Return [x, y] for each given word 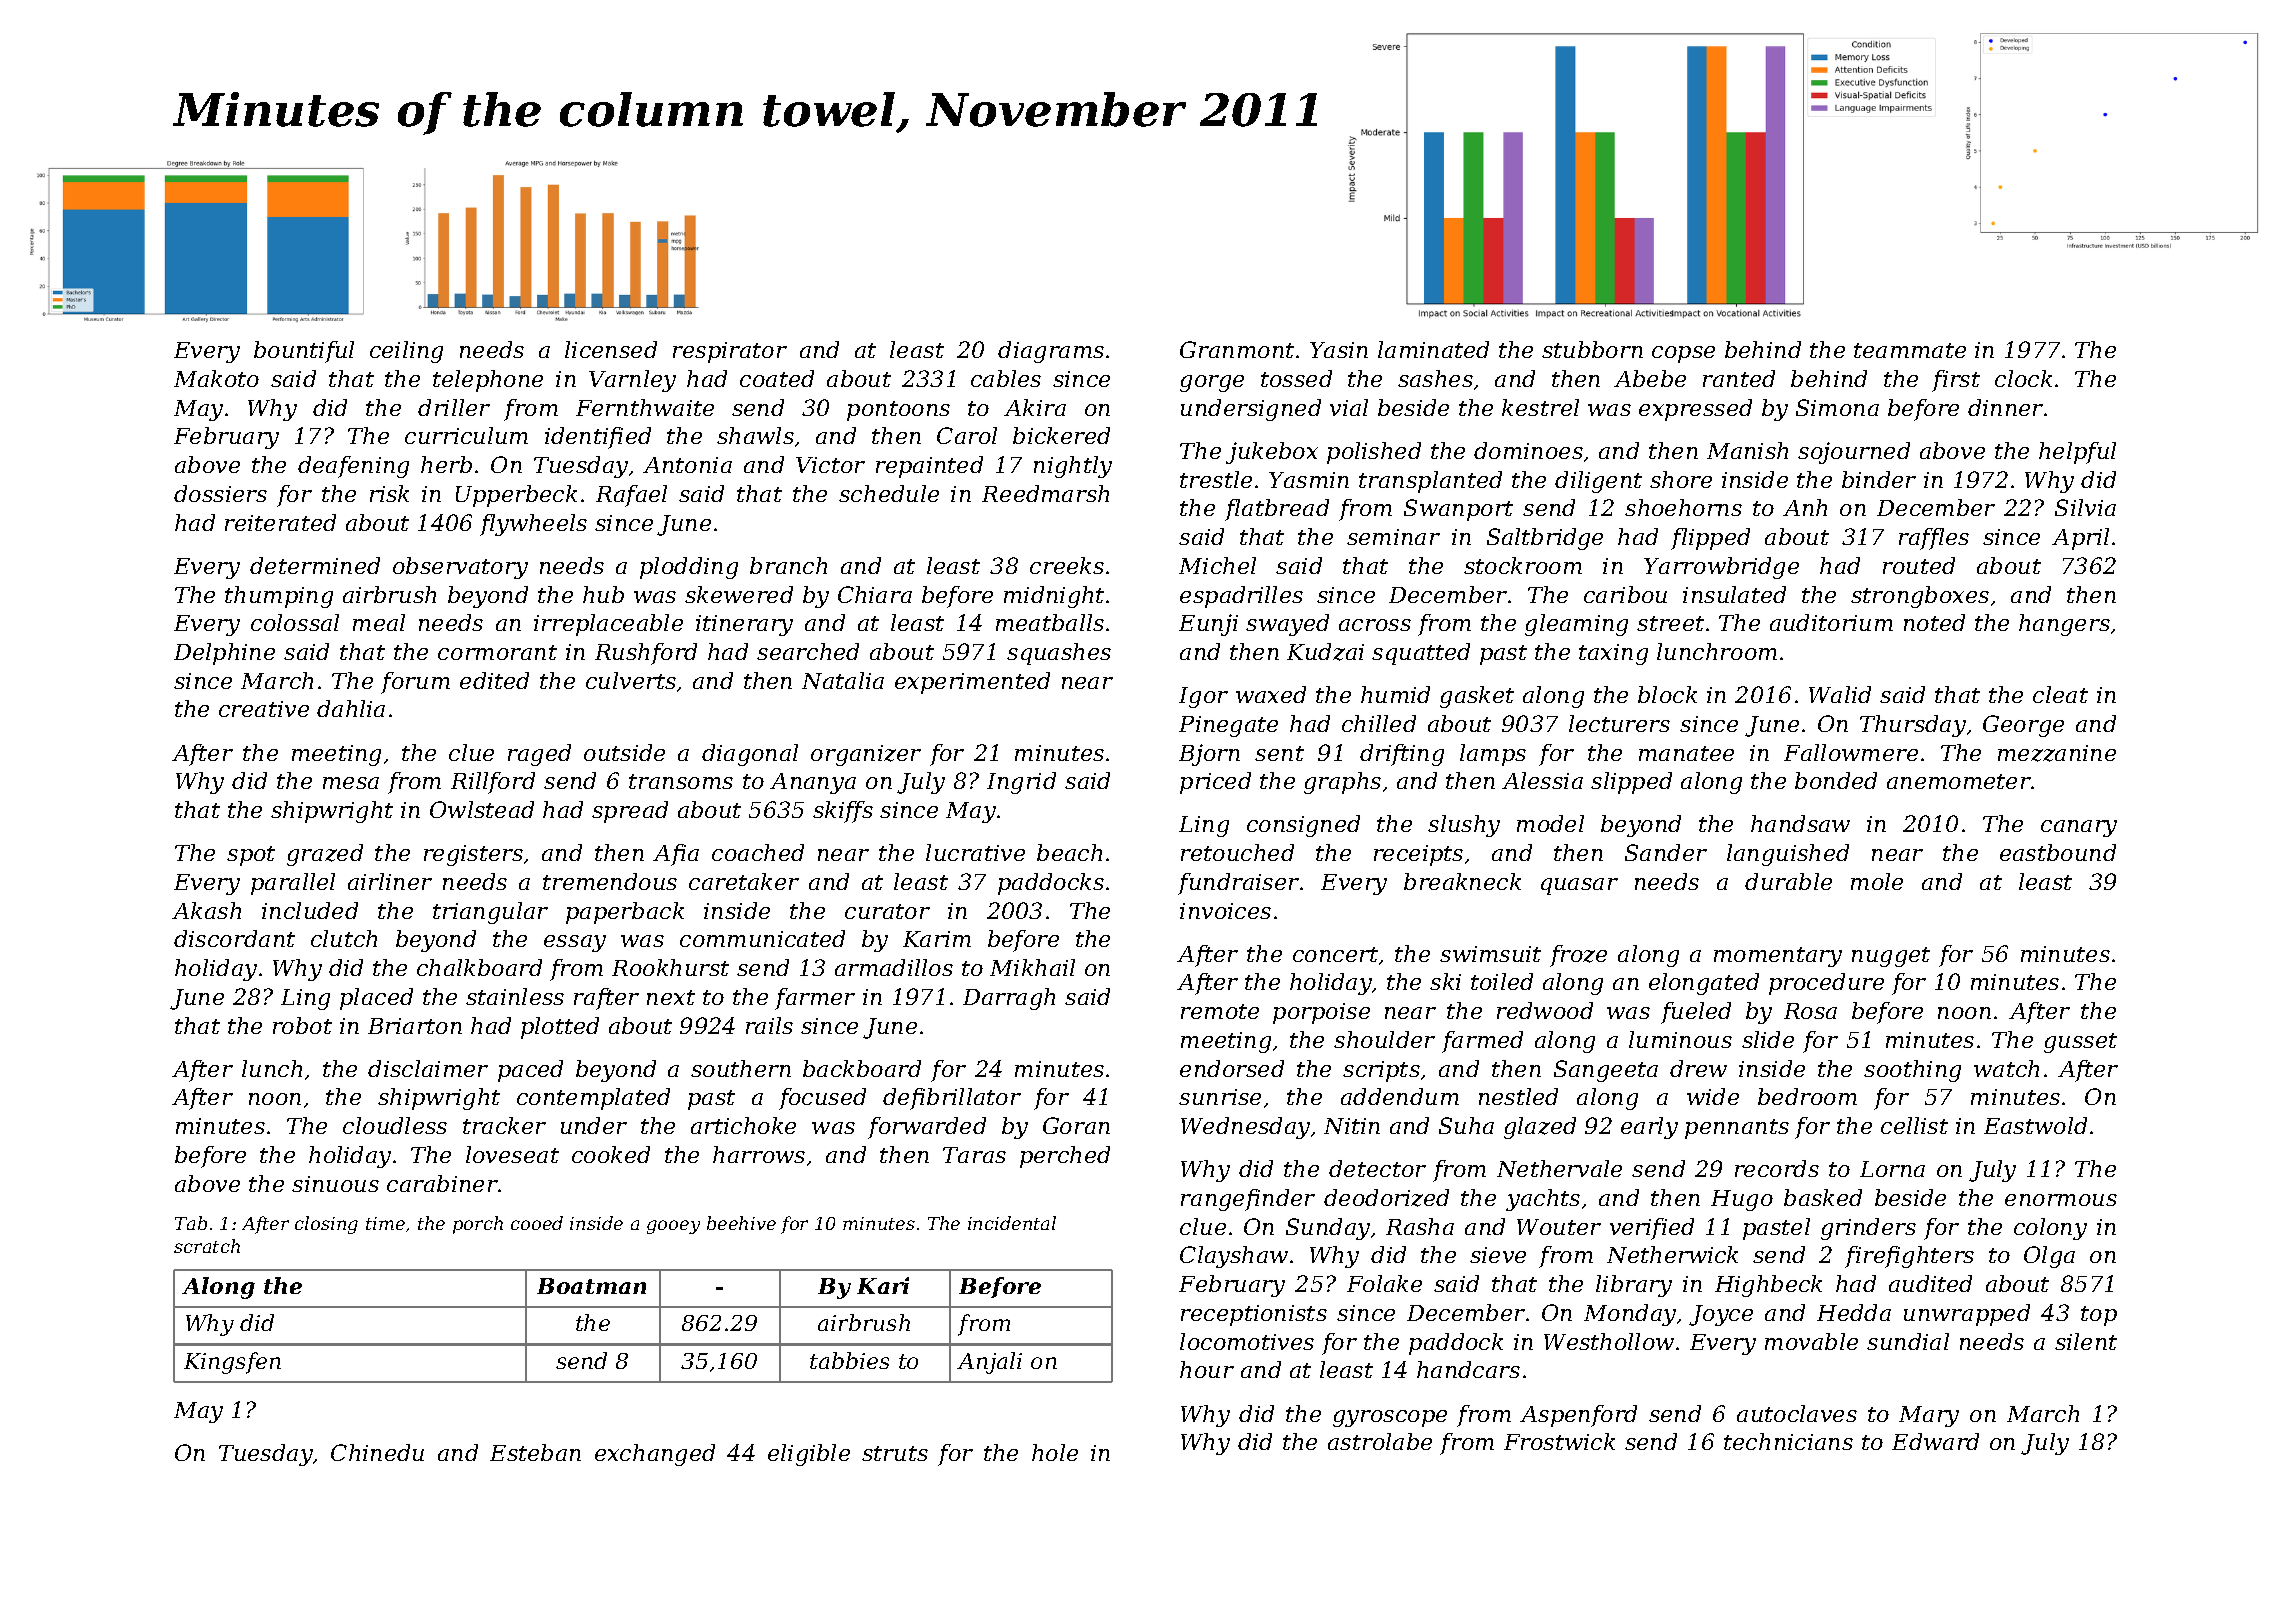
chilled [1379, 723]
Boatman [591, 1286]
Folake [1384, 1283]
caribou [1625, 594]
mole [1877, 881]
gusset [2080, 1043]
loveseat [512, 1154]
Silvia [2085, 507]
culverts [631, 680]
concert [1335, 954]
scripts [1381, 1071]
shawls [755, 435]
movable [1811, 1341]
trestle [1216, 479]
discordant [234, 938]
